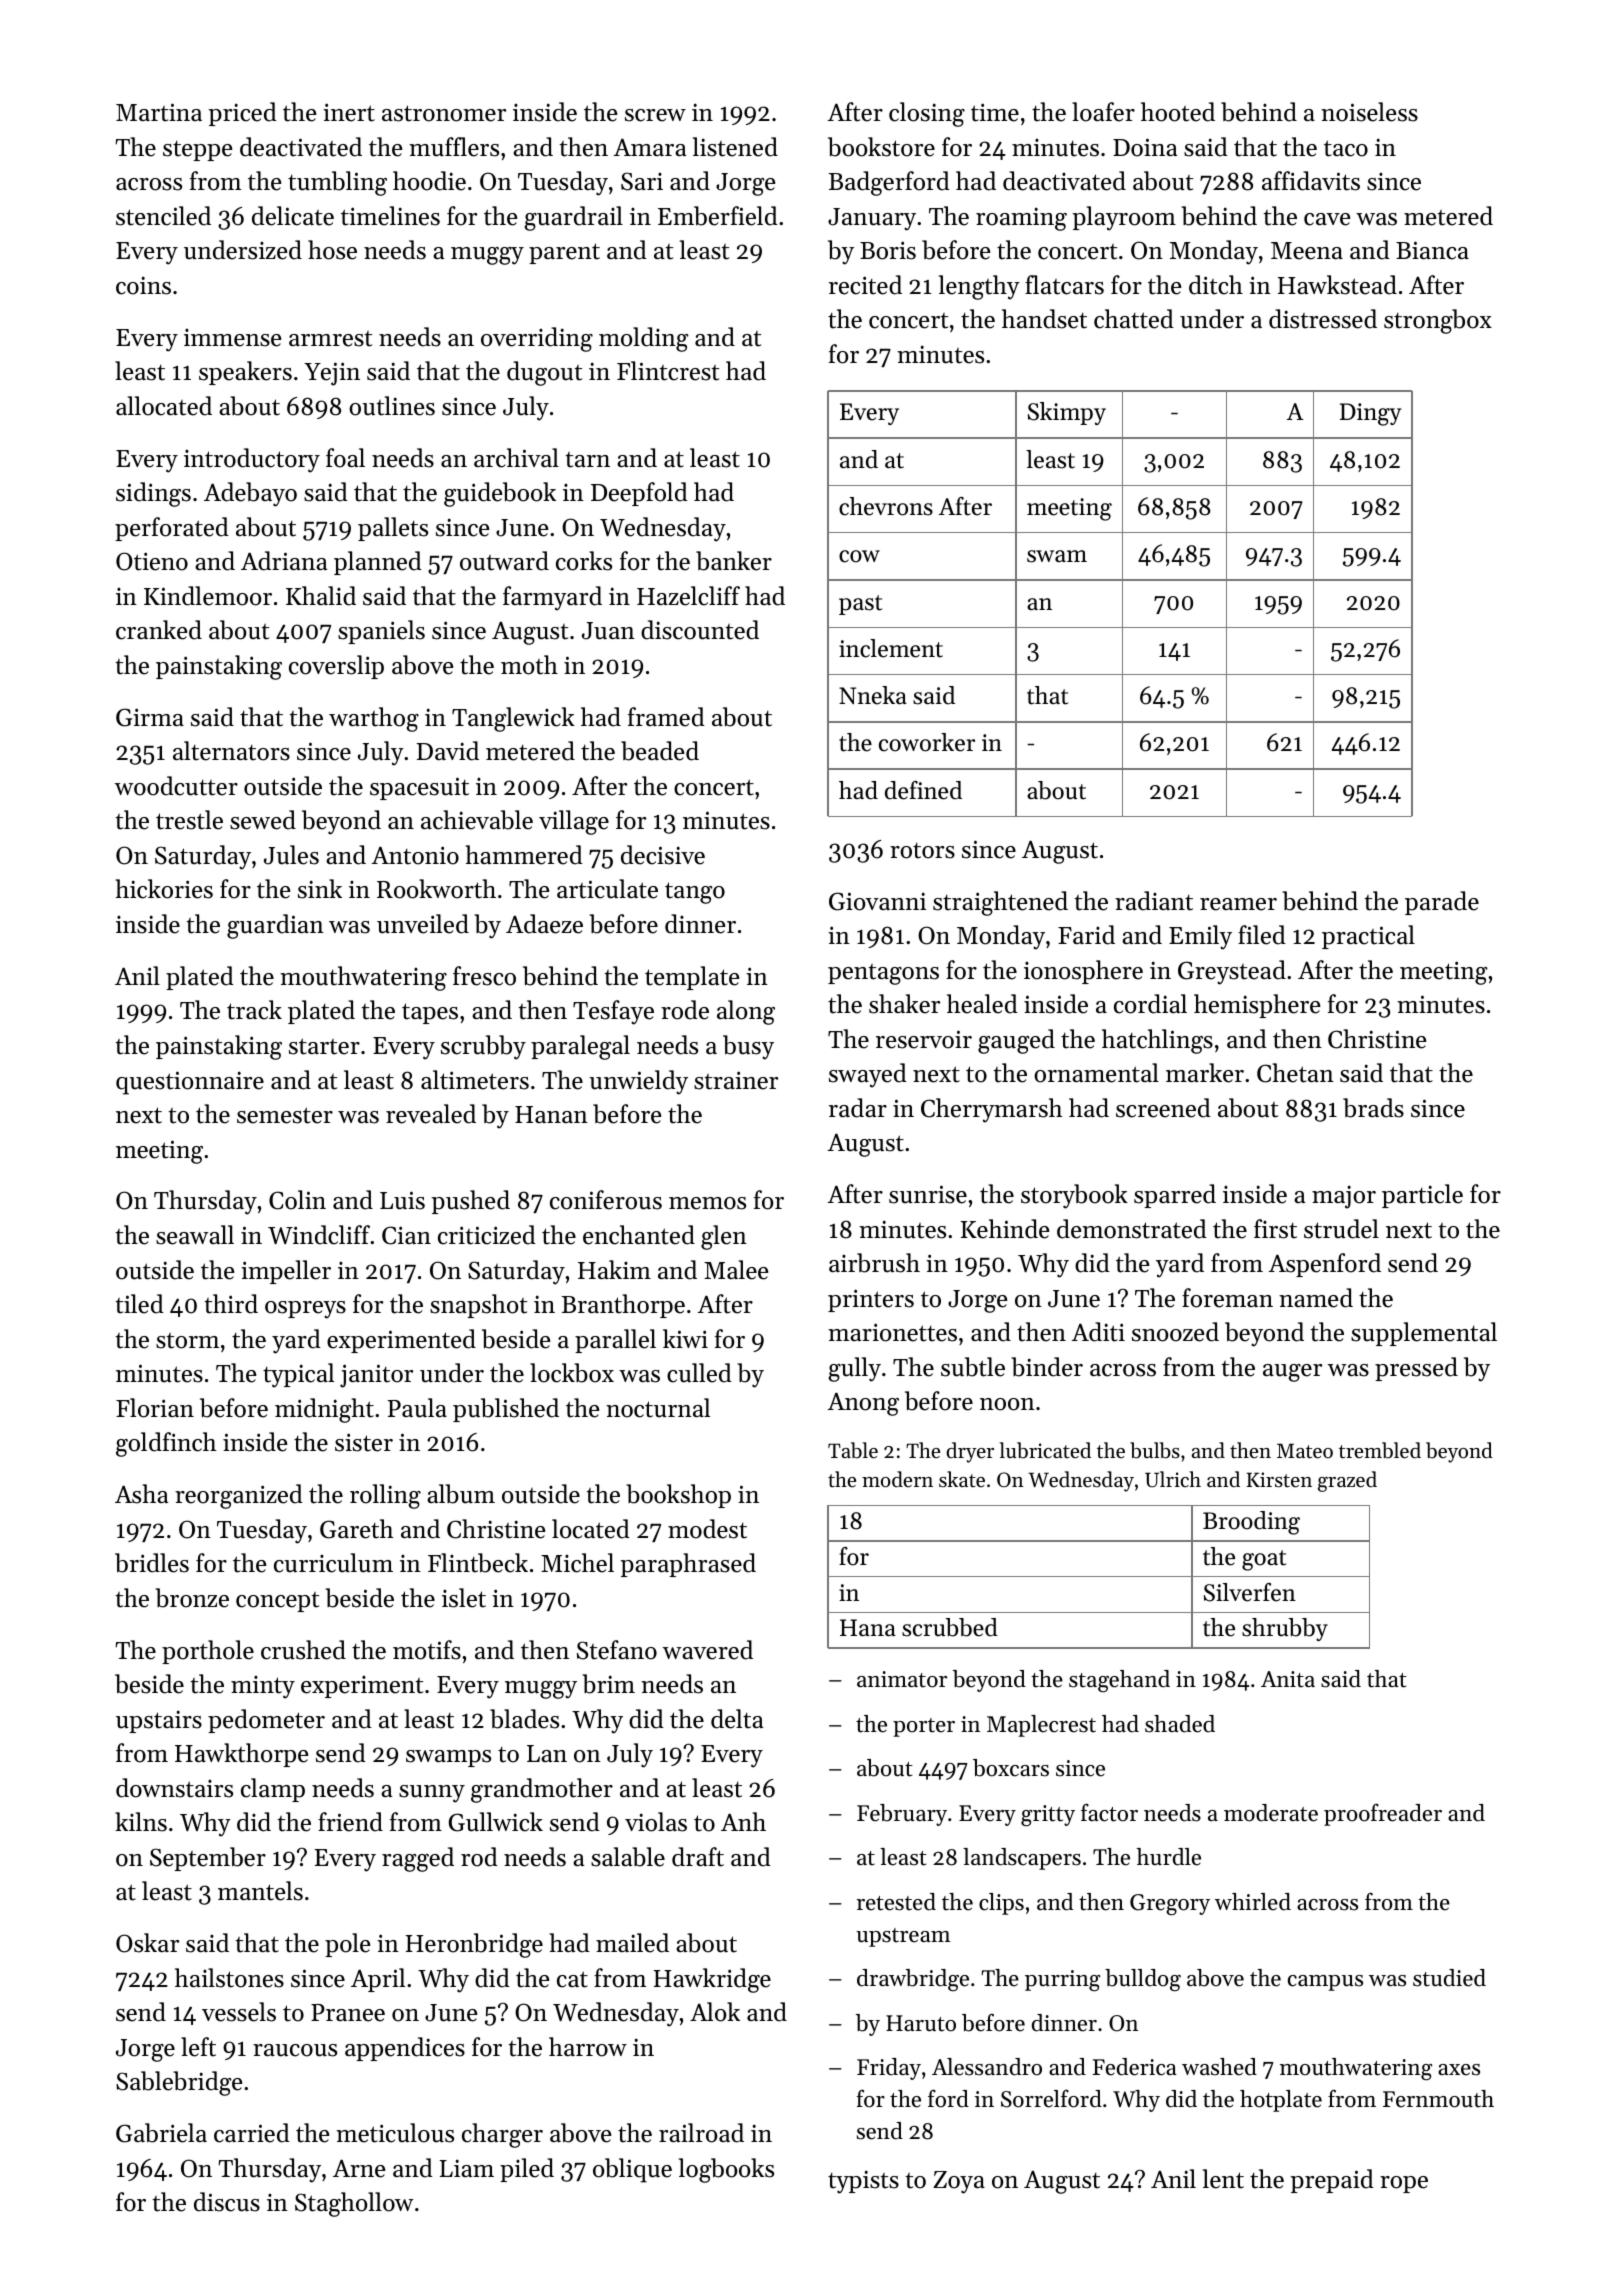 This page has height=2292, width=1620. Describe the element at coordinates (381, 632) in the page. I see `spaniels` at that location.
